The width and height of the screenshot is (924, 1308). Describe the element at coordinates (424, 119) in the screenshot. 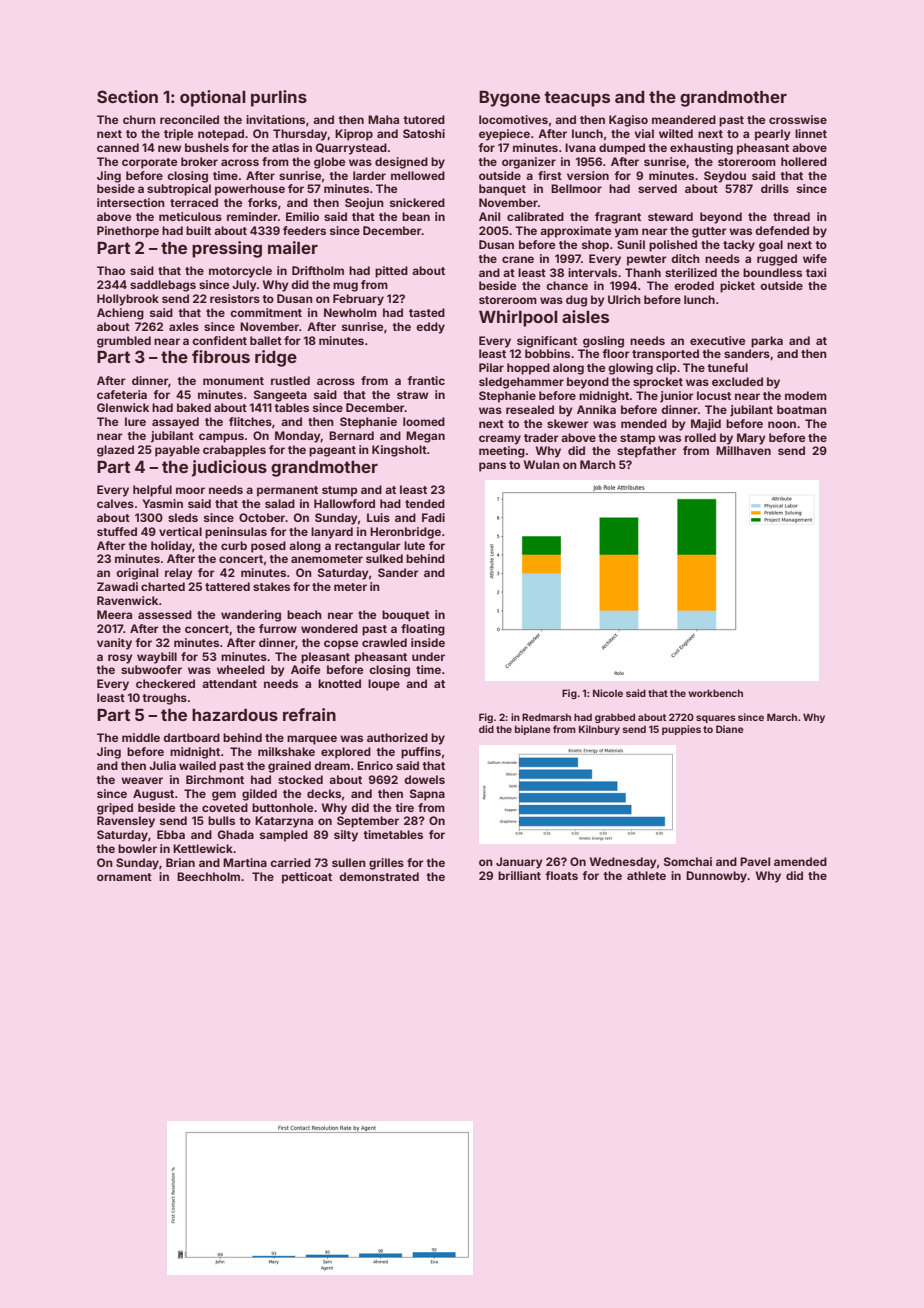

I see `tutored` at that location.
